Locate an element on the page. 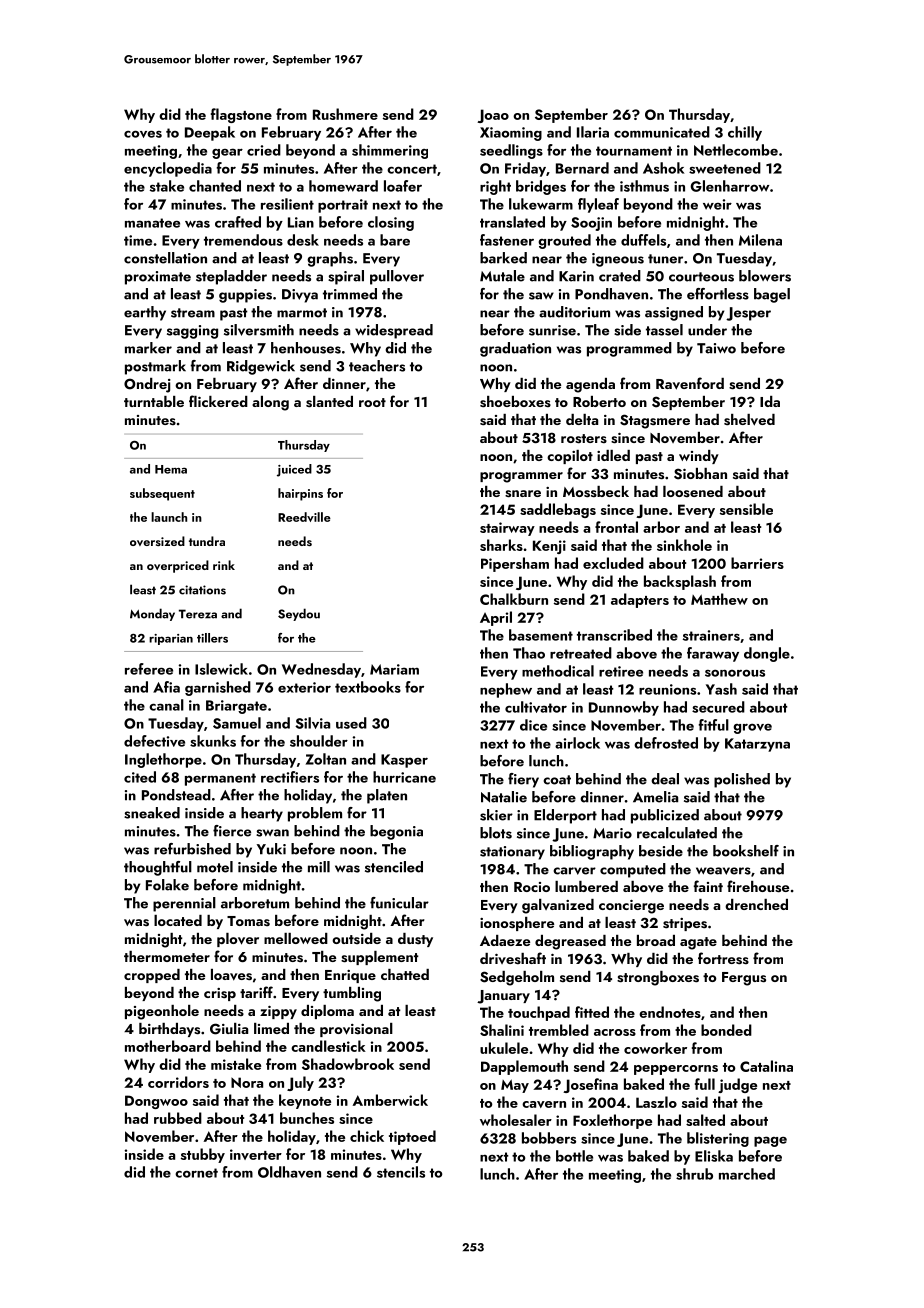 This page has height=1308, width=924. duffels is located at coordinates (643, 240).
